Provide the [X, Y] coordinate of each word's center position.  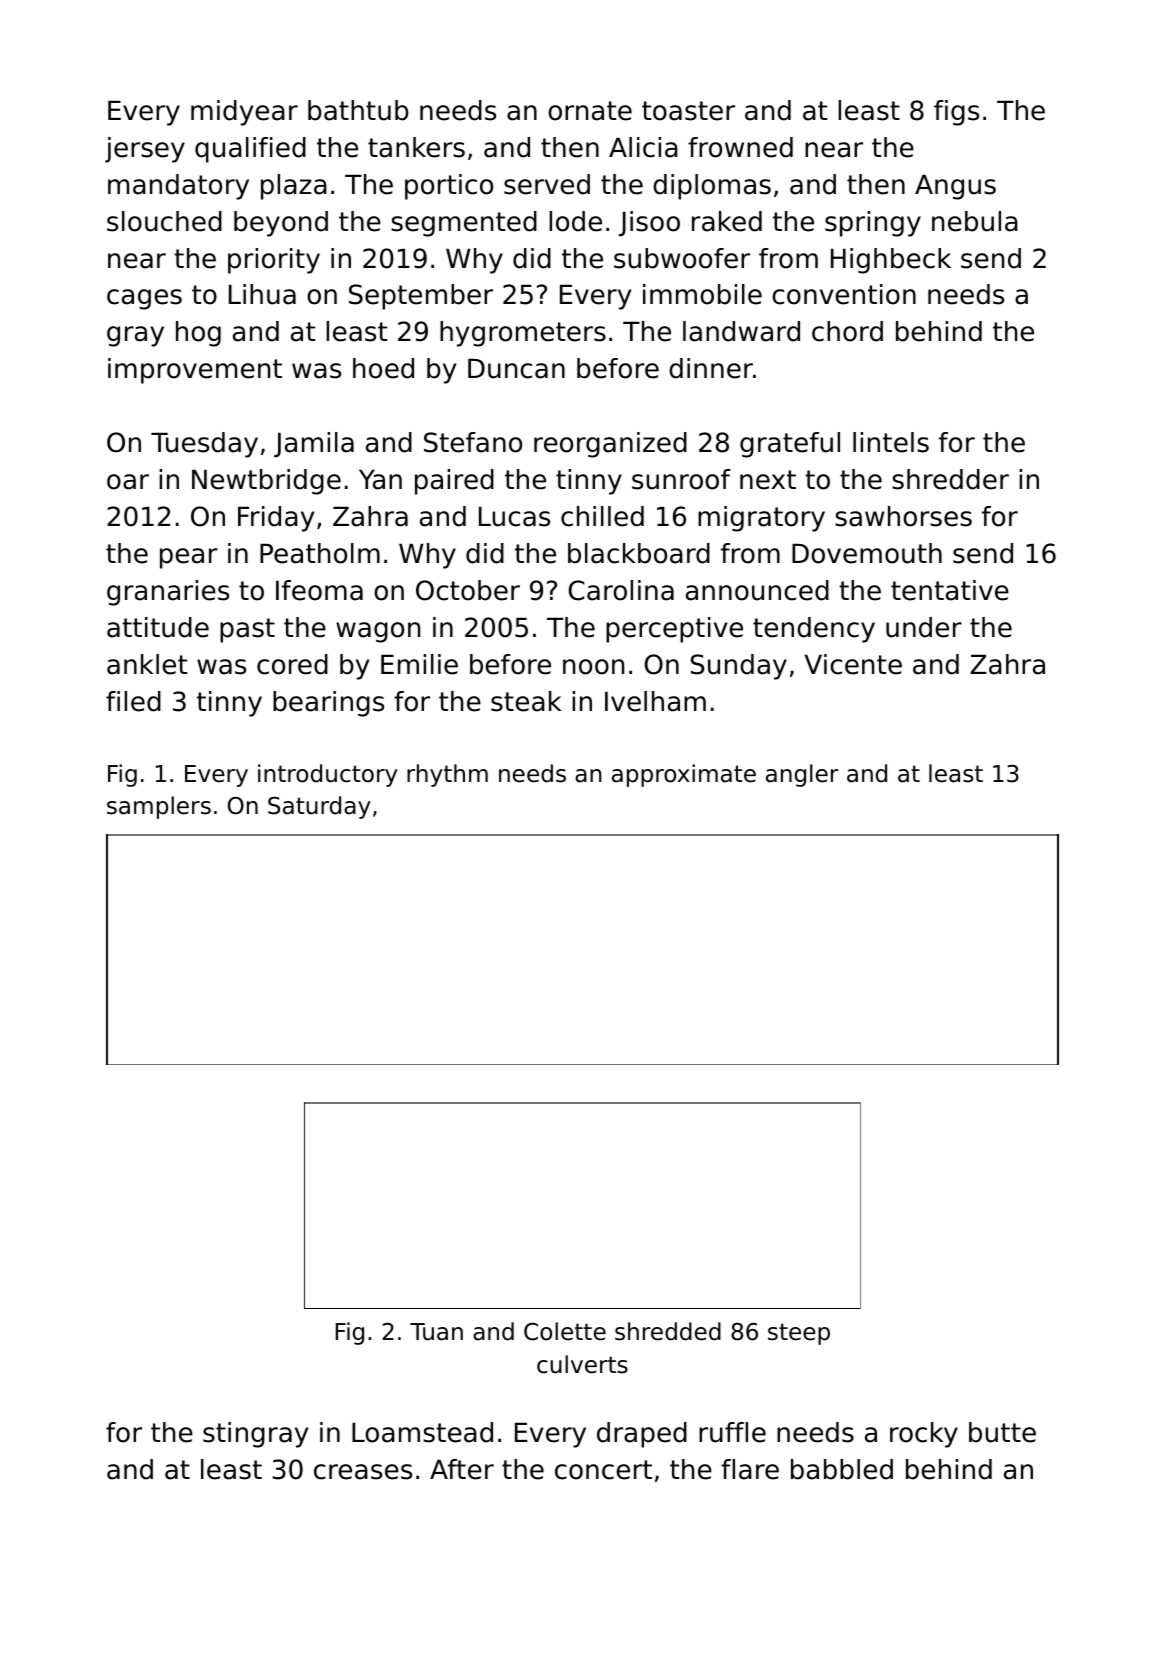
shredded [668, 1331]
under [924, 627]
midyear [244, 113]
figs [956, 113]
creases [363, 1472]
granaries [168, 593]
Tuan [436, 1332]
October [468, 590]
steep [799, 1334]
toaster [688, 111]
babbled [842, 1469]
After [462, 1469]
